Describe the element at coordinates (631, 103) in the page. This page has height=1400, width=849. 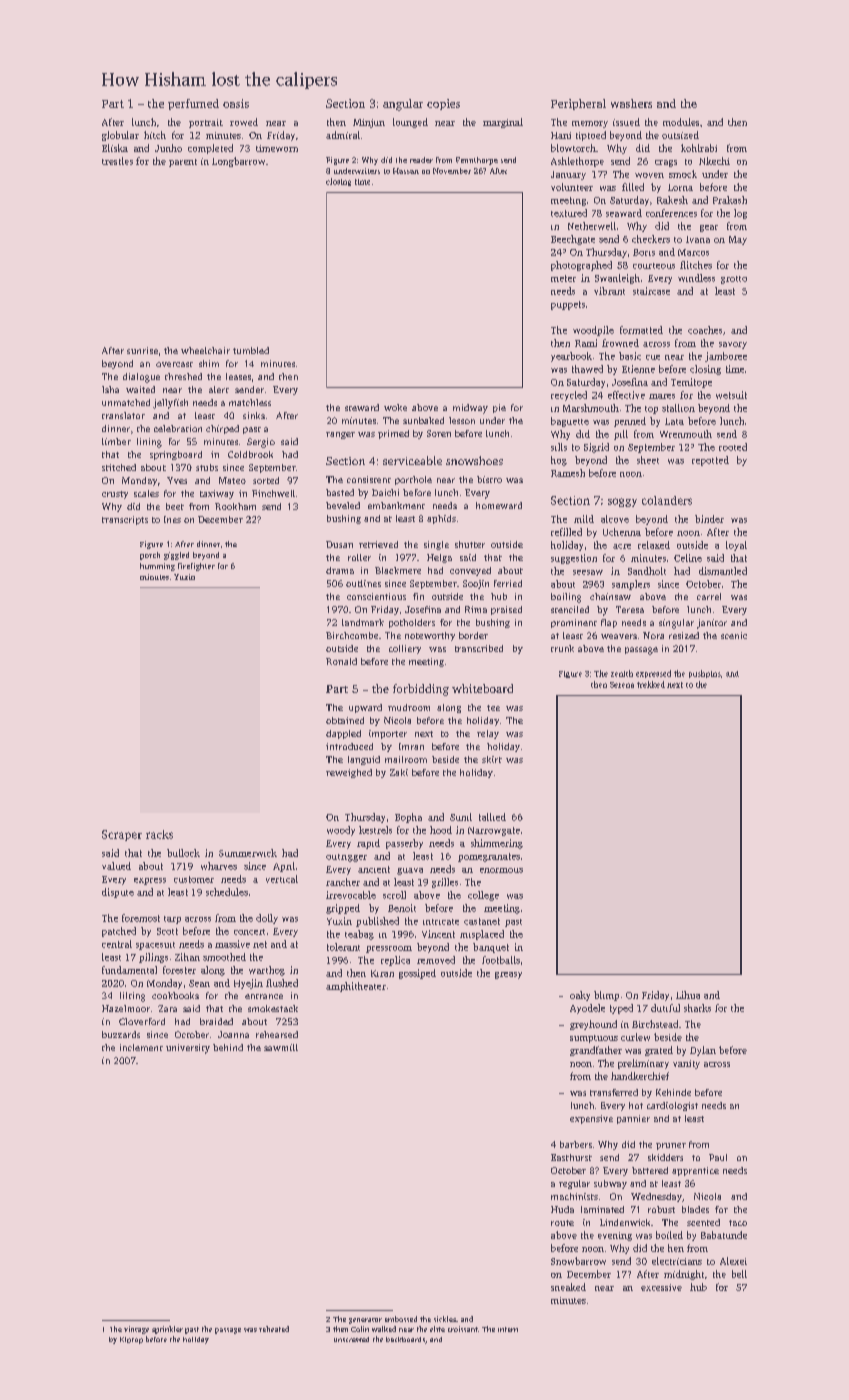
I see `washers` at that location.
